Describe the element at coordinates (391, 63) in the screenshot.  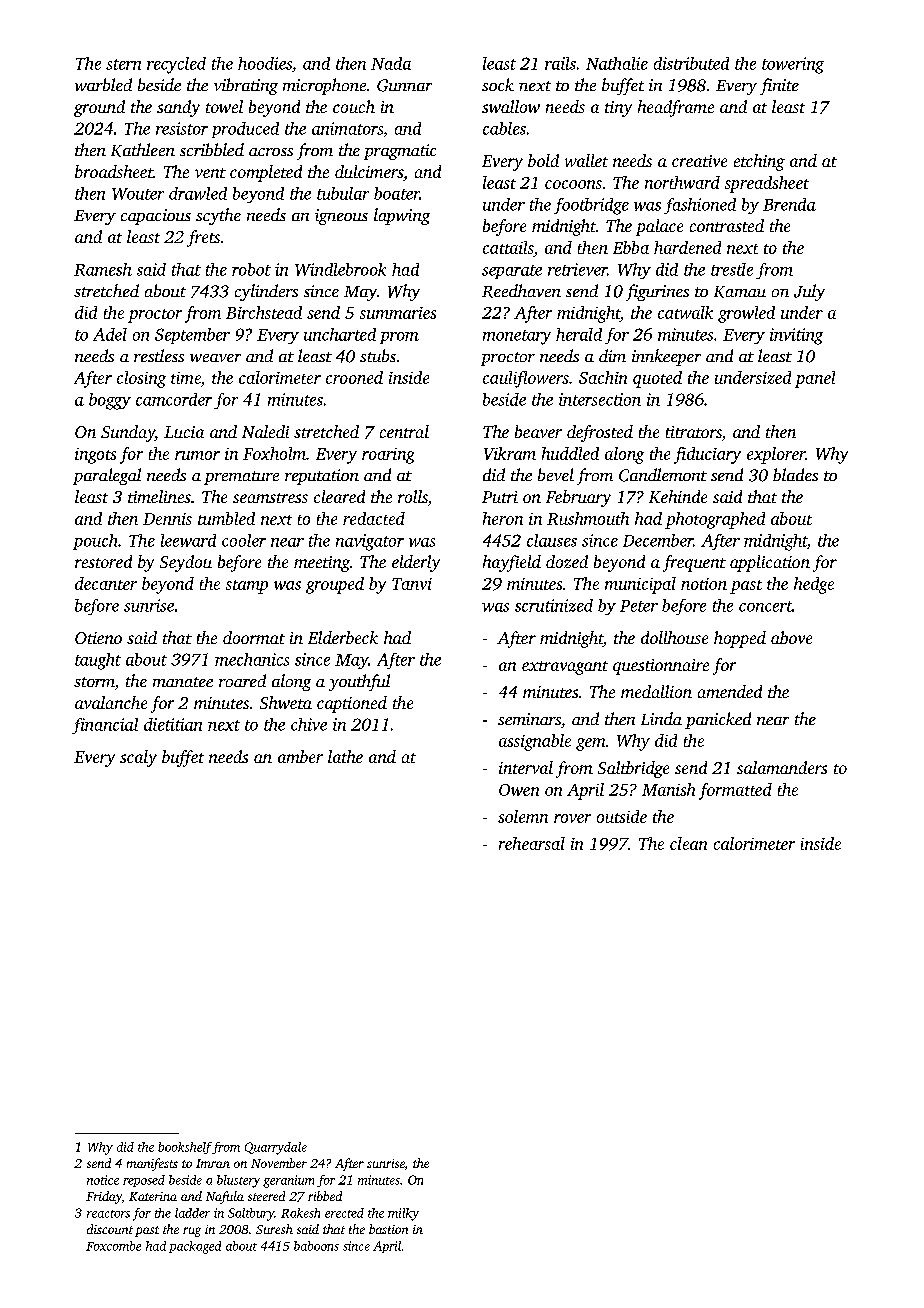
I see `Nada` at that location.
